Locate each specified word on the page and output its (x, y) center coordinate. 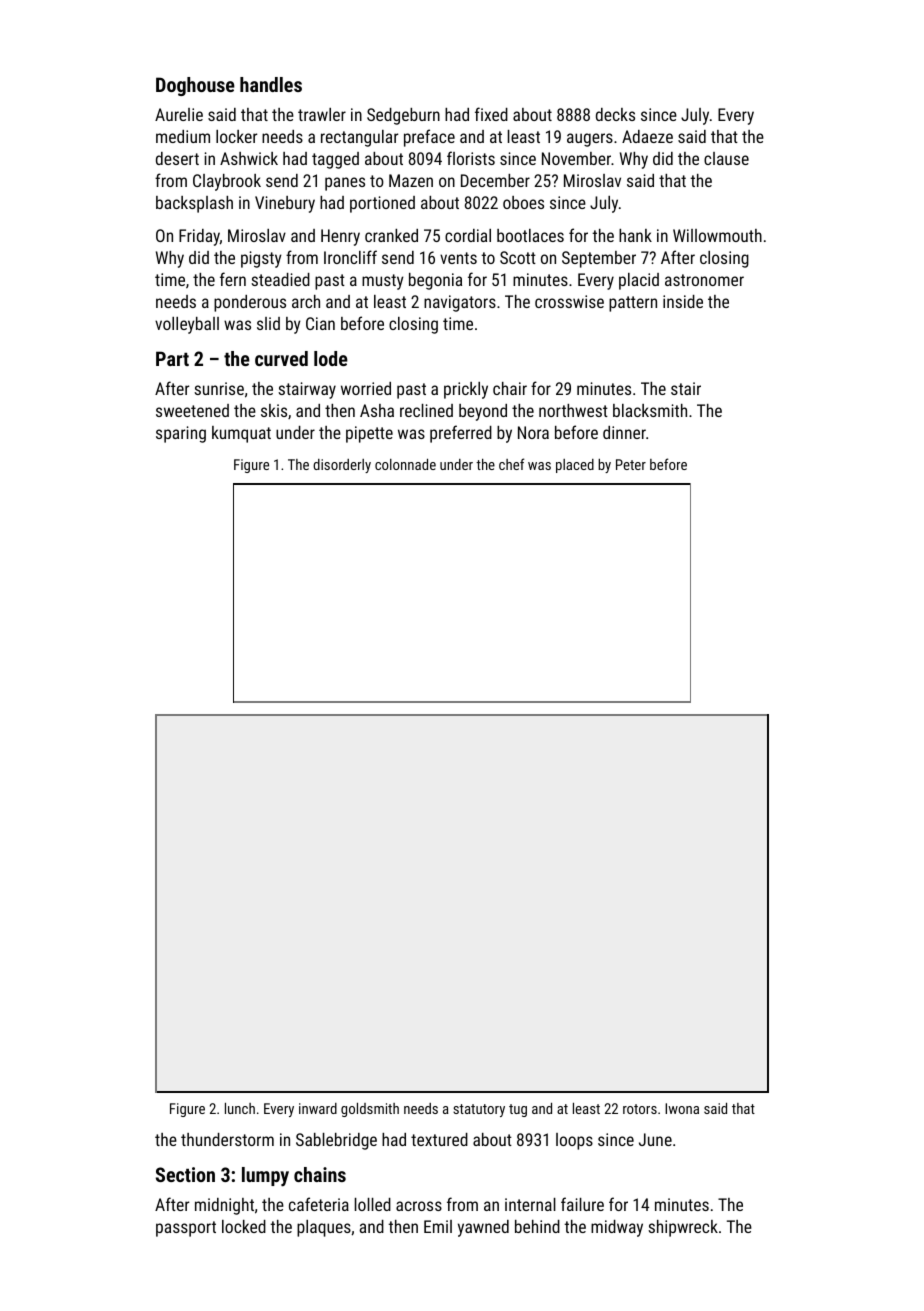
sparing (181, 434)
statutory (479, 1110)
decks (615, 114)
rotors (640, 1109)
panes (345, 184)
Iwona (682, 1108)
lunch (240, 1108)
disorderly (342, 466)
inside (683, 301)
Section (185, 1174)
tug (518, 1110)
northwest (573, 410)
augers (590, 140)
